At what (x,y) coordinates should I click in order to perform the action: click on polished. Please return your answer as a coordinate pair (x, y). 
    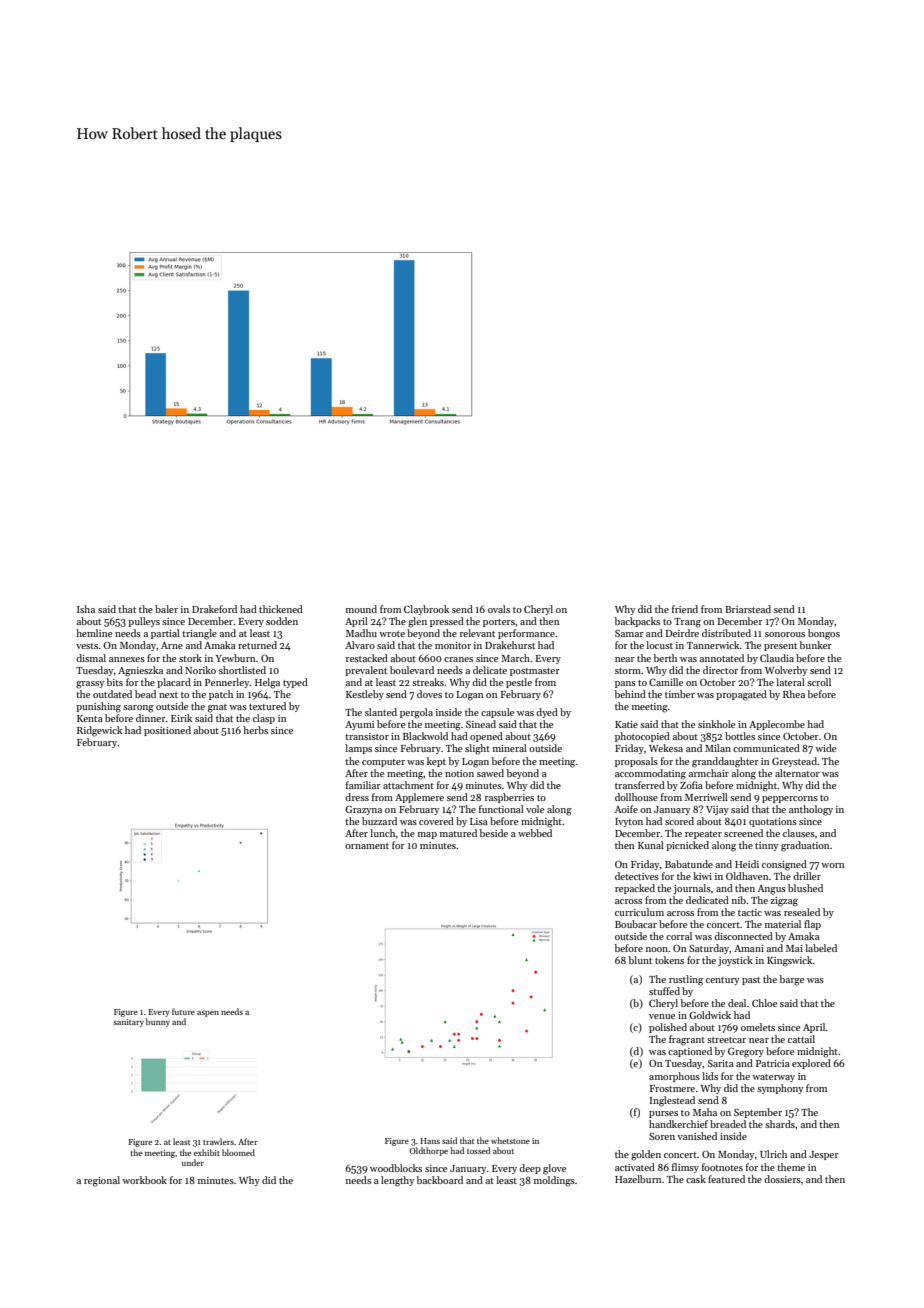
    Looking at the image, I should click on (668, 1028).
